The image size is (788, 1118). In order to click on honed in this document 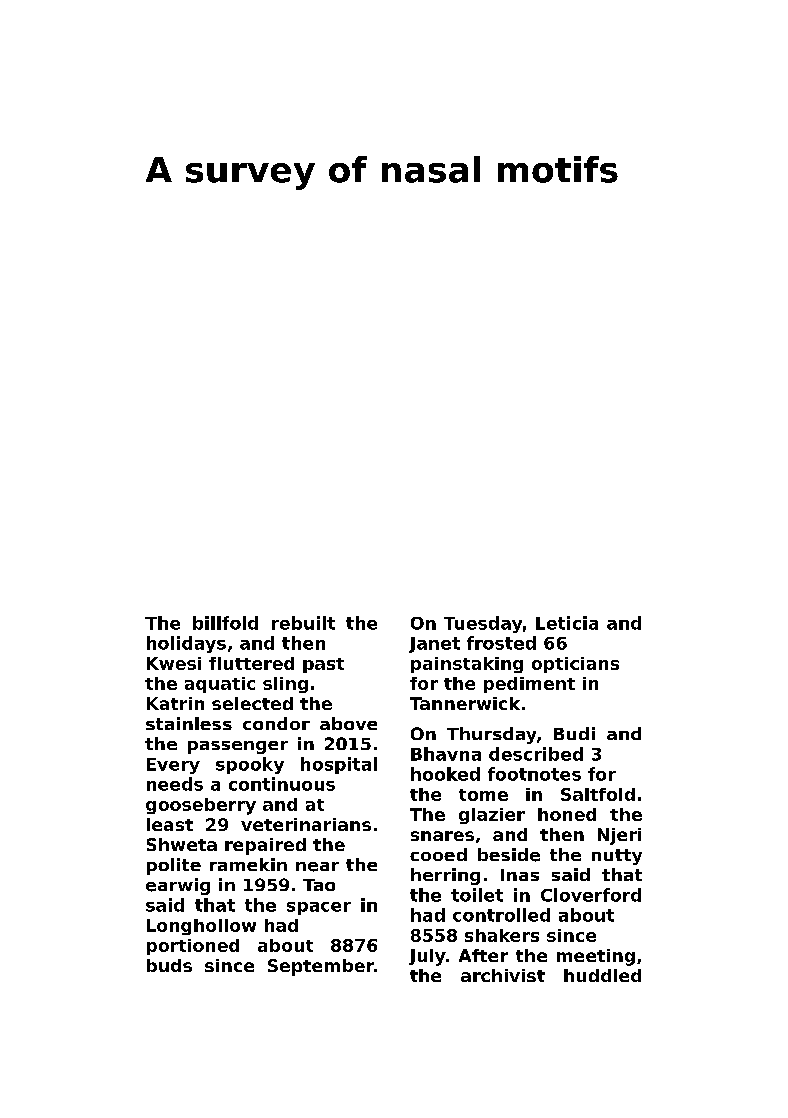, I will do `click(567, 814)`.
